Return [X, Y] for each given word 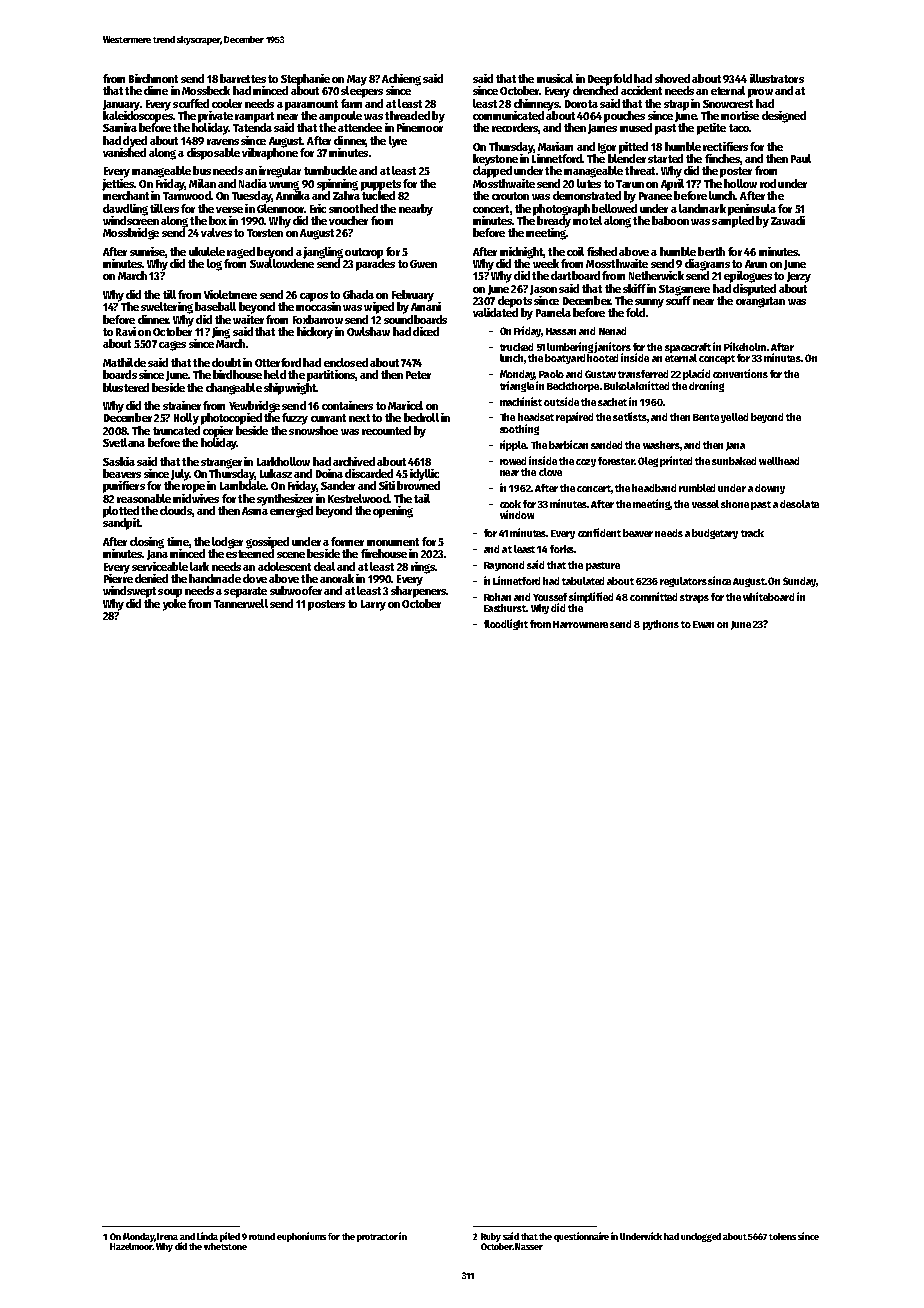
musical [555, 78]
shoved [672, 78]
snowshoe [313, 430]
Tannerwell [241, 603]
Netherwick [656, 275]
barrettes [243, 78]
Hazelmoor [131, 1246]
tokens [782, 1236]
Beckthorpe [573, 387]
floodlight [506, 624]
